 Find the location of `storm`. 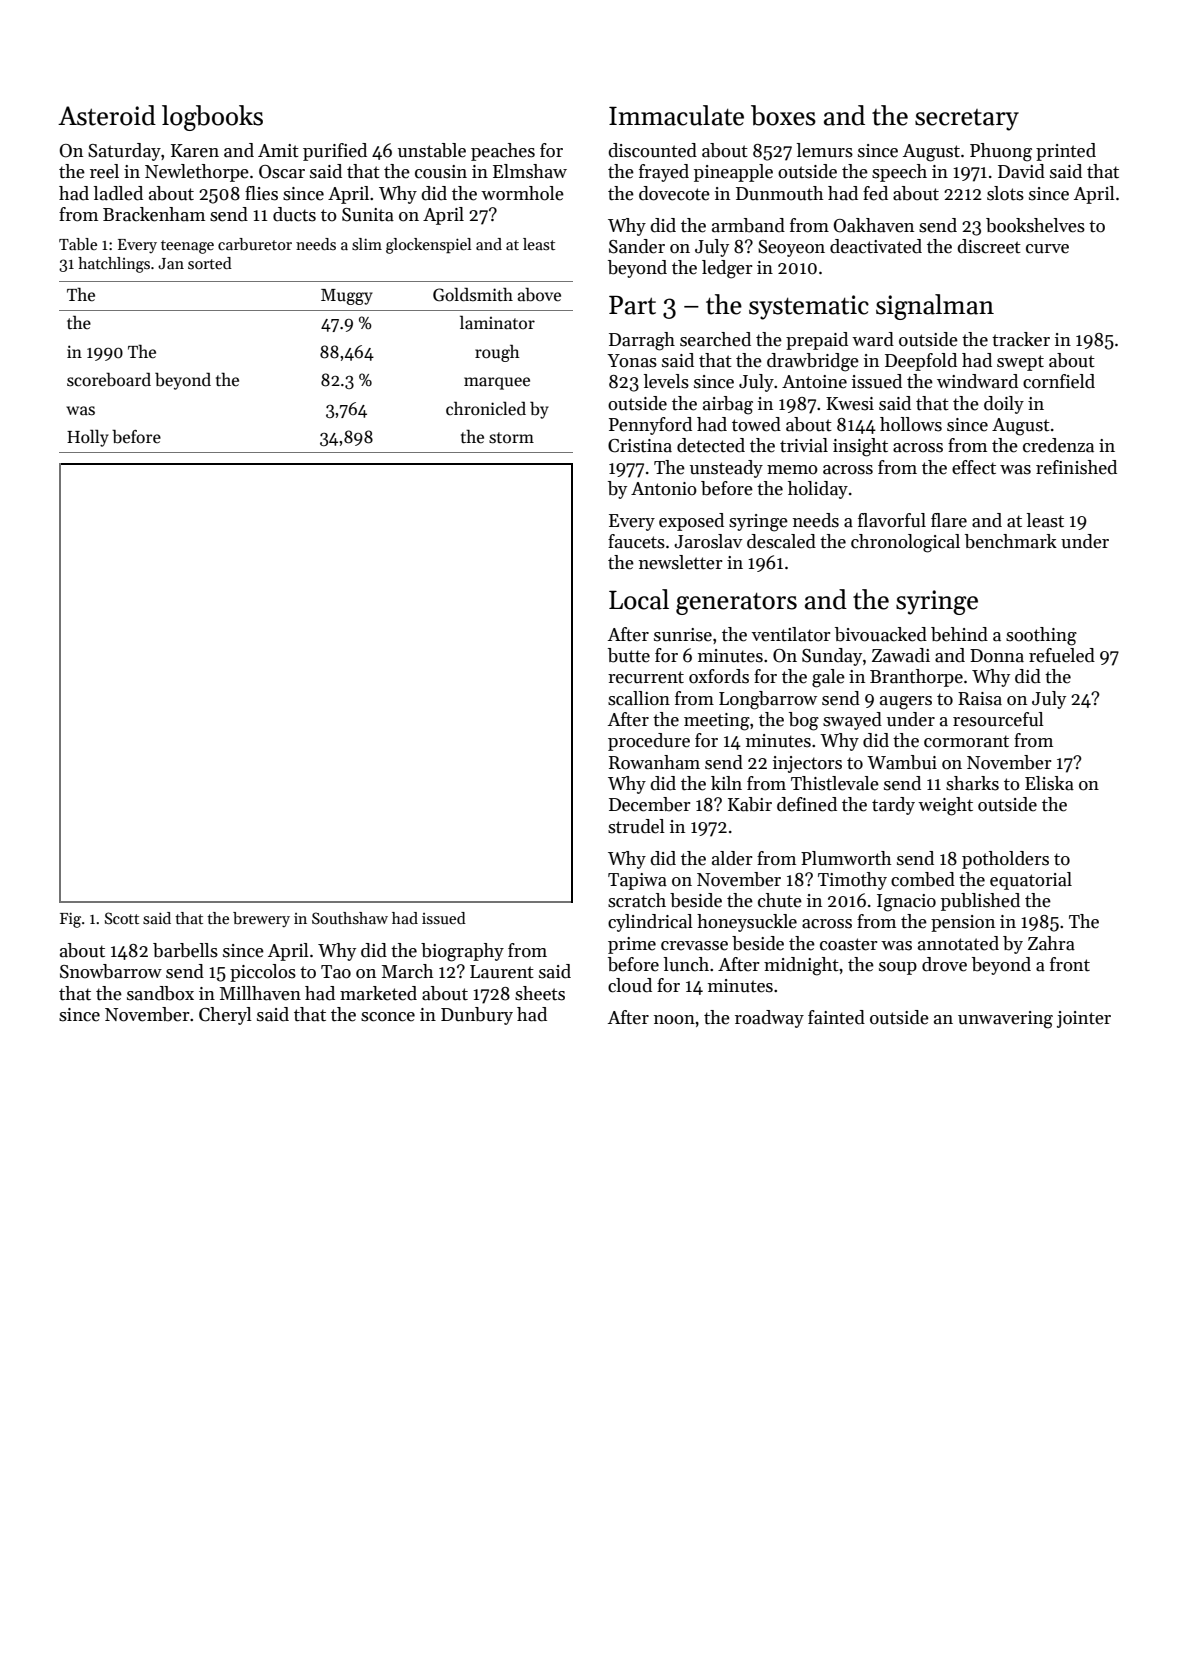

storm is located at coordinates (511, 438).
